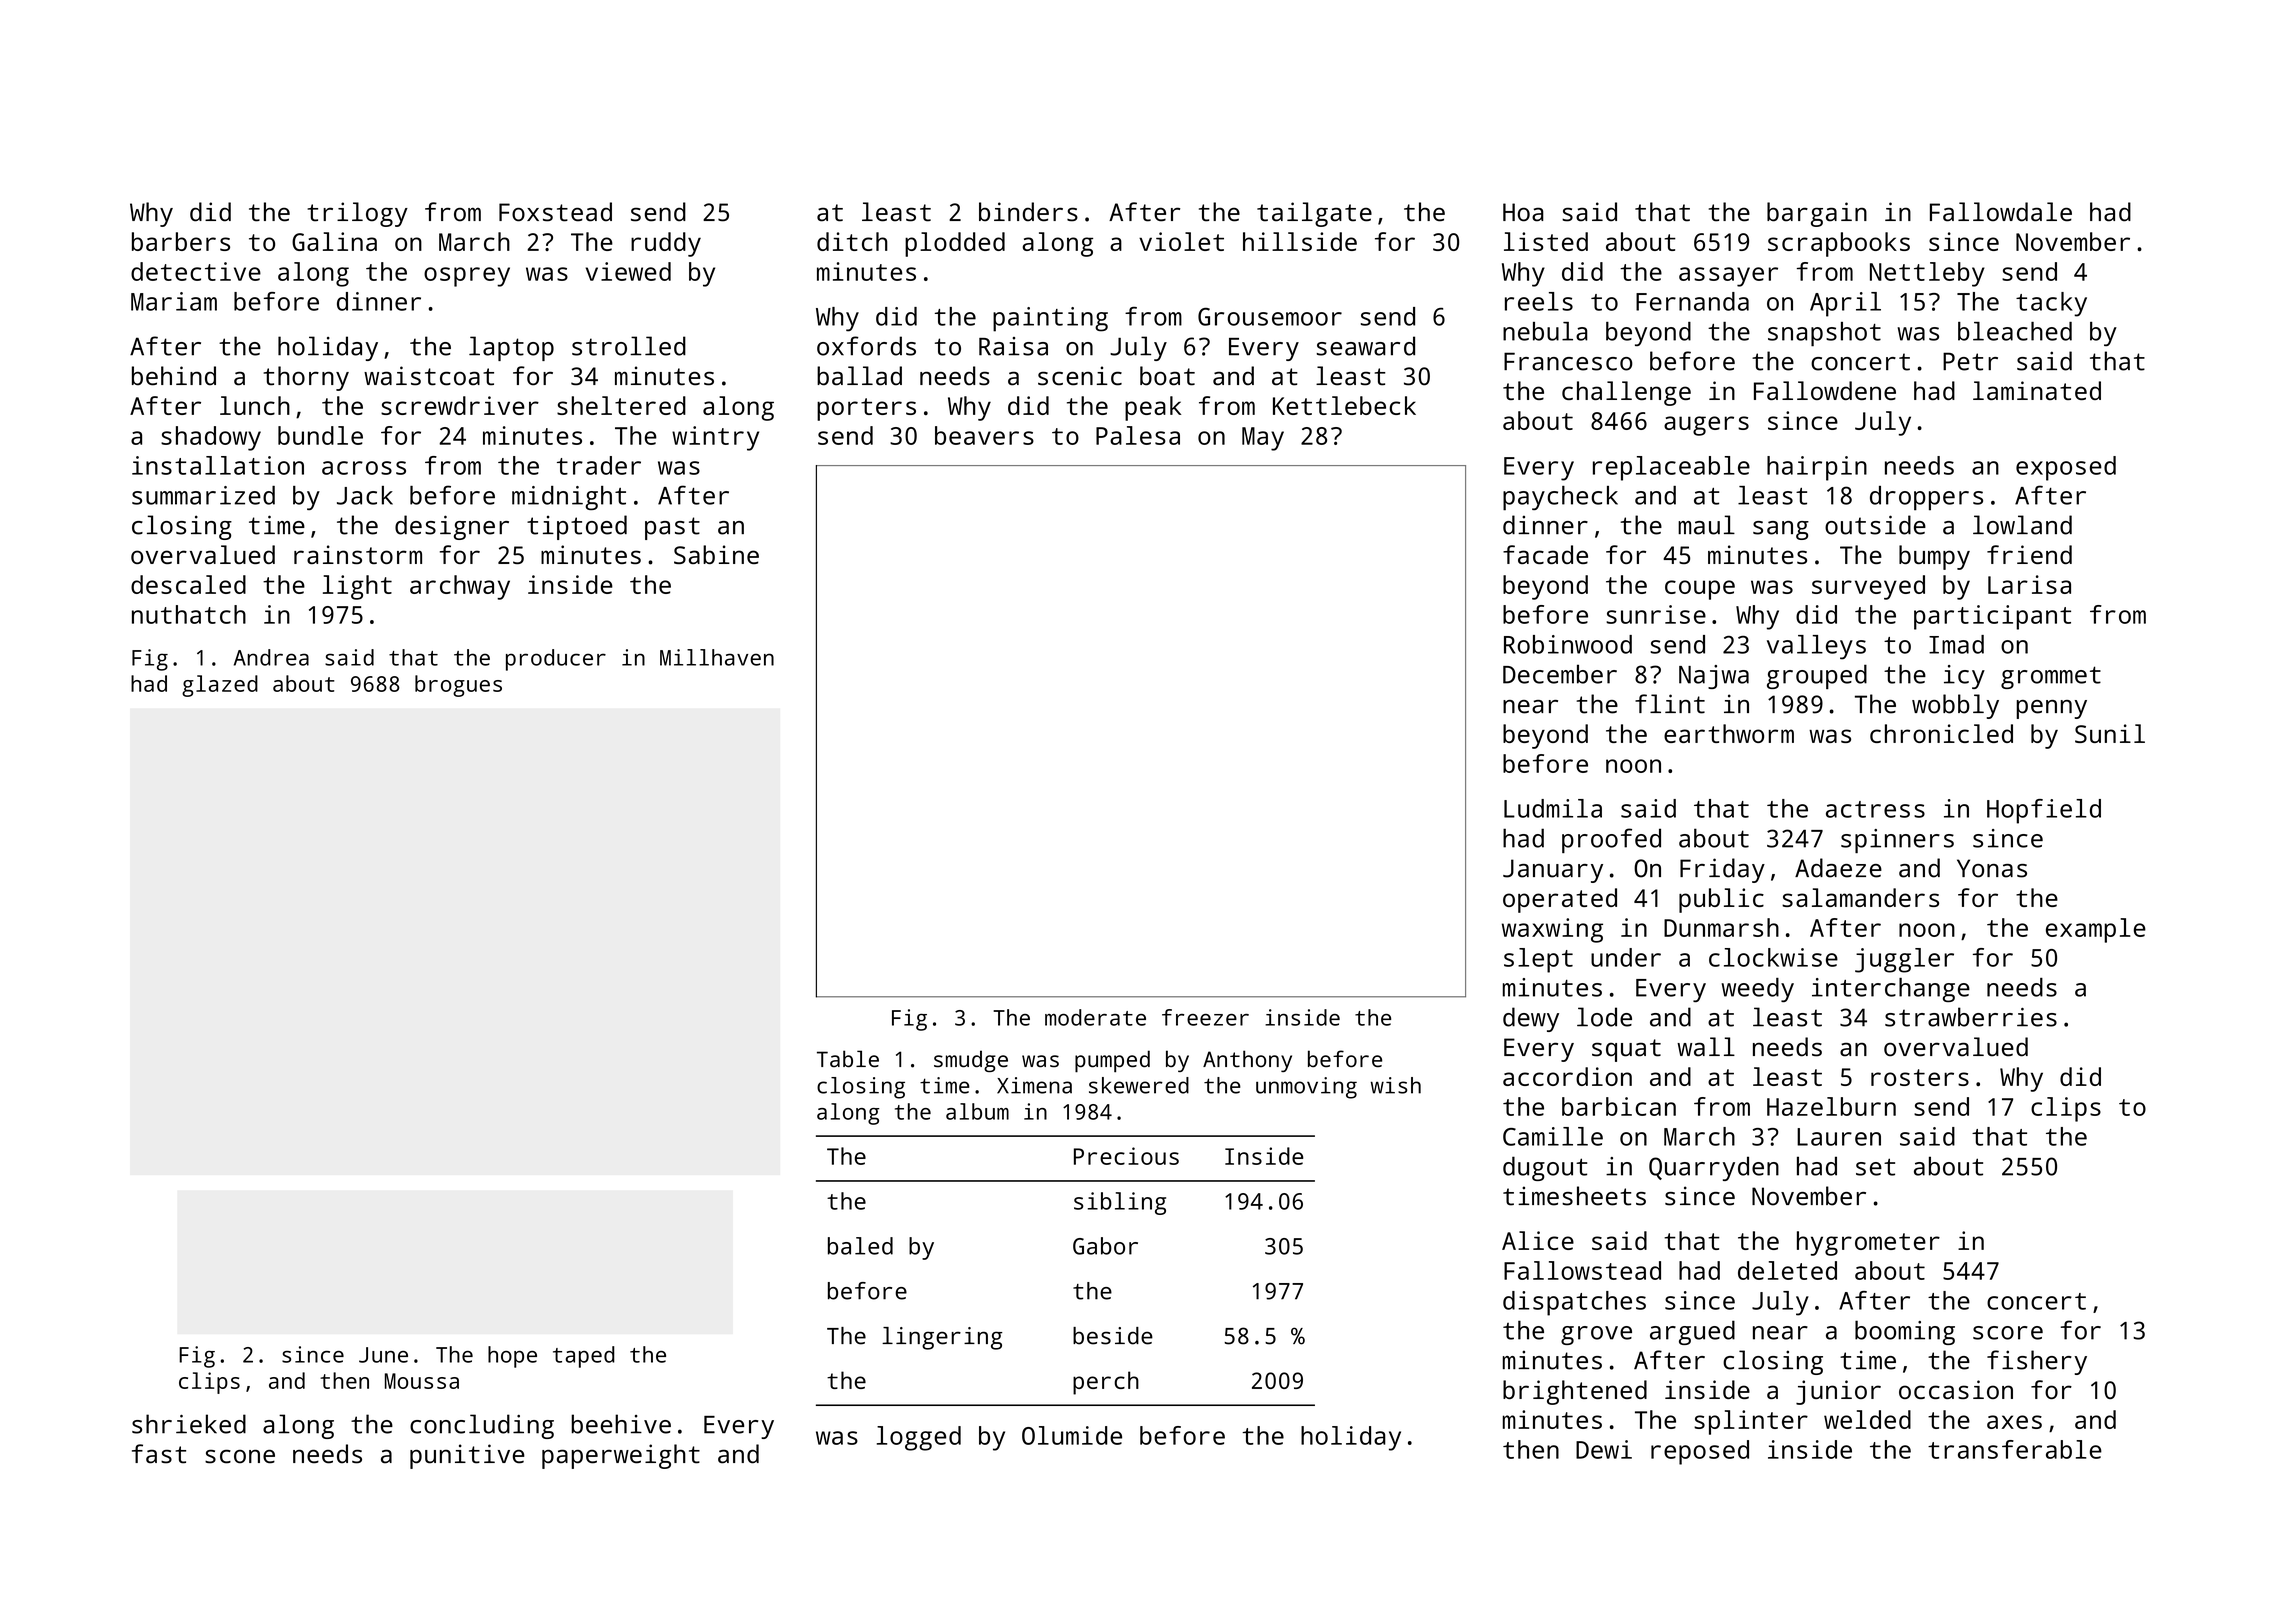 The height and width of the screenshot is (1614, 2282). What do you see at coordinates (1181, 241) in the screenshot?
I see `violet` at bounding box center [1181, 241].
